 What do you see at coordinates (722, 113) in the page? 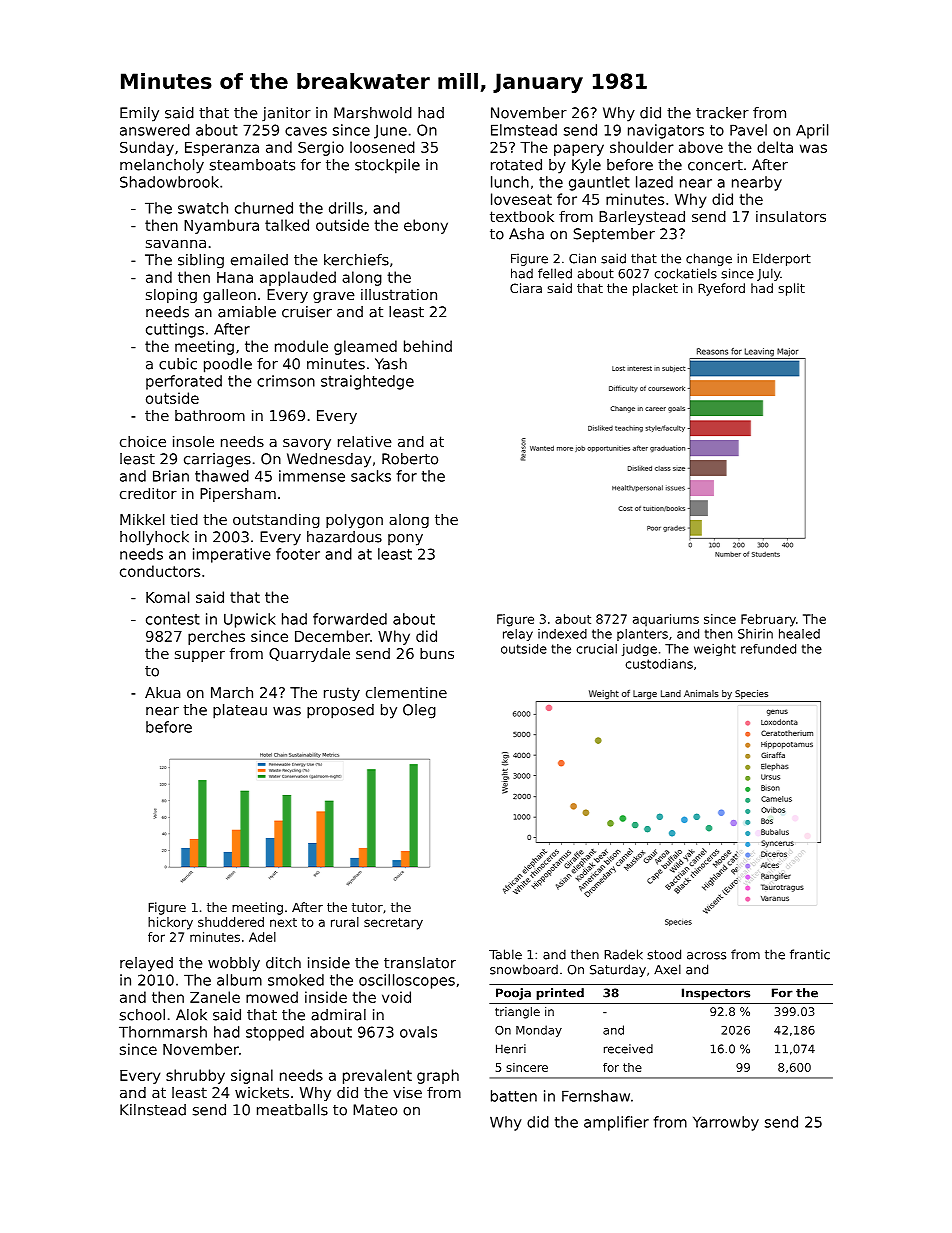
I see `tracker` at bounding box center [722, 113].
